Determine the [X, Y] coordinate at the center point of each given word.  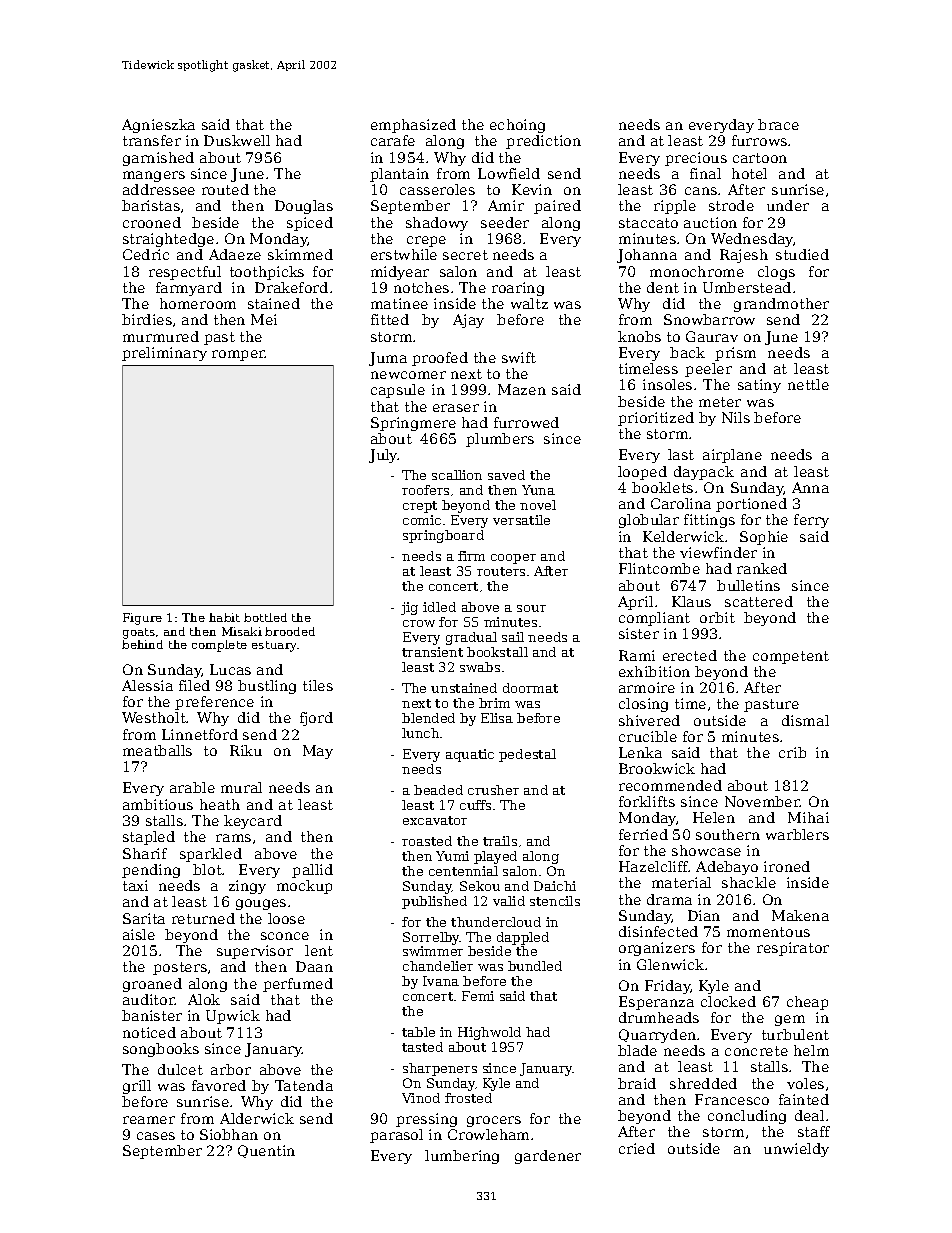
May [318, 752]
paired [557, 207]
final [705, 173]
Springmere [413, 424]
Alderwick [257, 1118]
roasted [427, 841]
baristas [151, 205]
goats [139, 633]
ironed [787, 866]
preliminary [164, 354]
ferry [811, 521]
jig [409, 608]
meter [720, 402]
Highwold [489, 1033]
